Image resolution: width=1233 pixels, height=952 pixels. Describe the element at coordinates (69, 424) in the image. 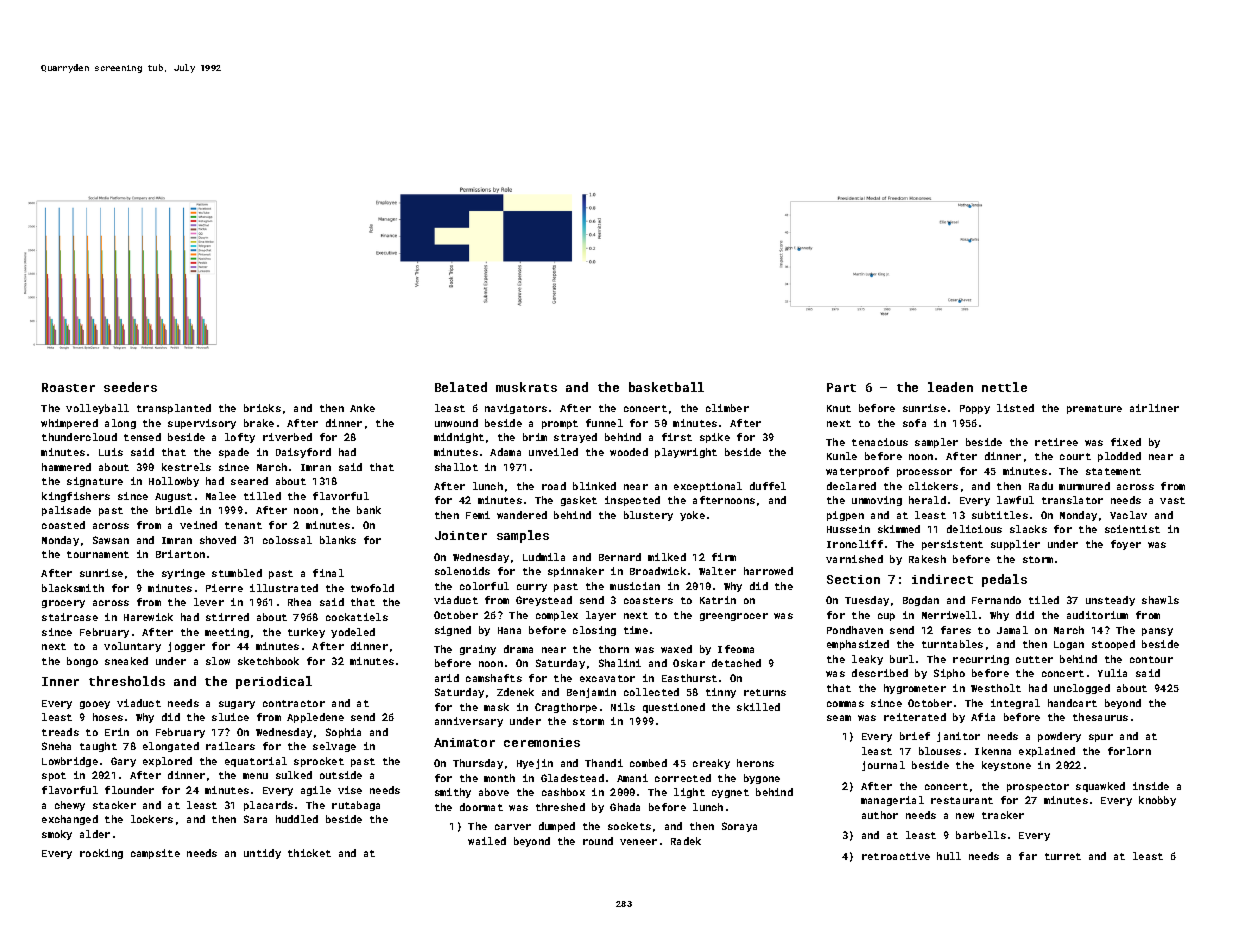

I see `whimpered` at that location.
